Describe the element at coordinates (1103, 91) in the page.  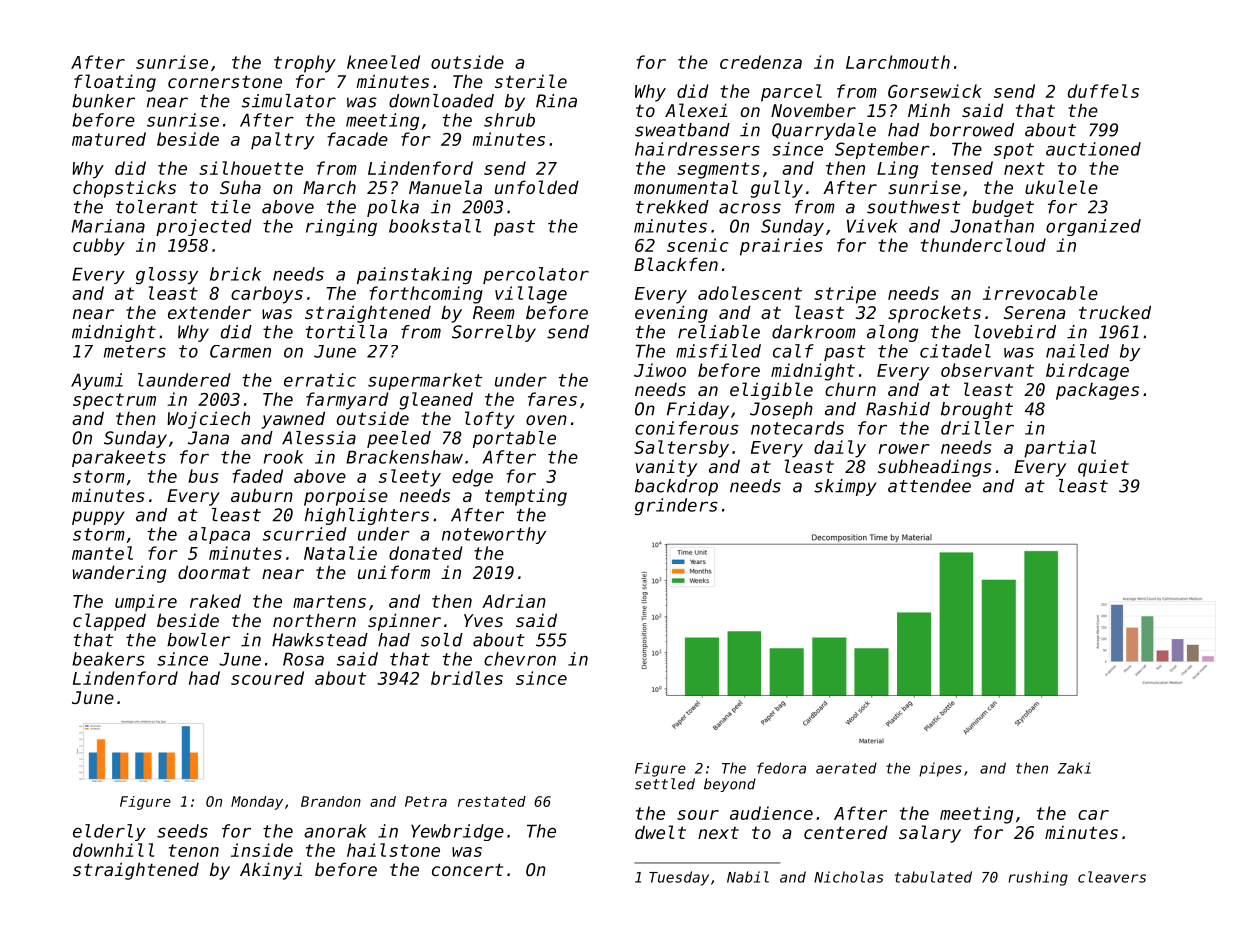
I see `duffels` at that location.
